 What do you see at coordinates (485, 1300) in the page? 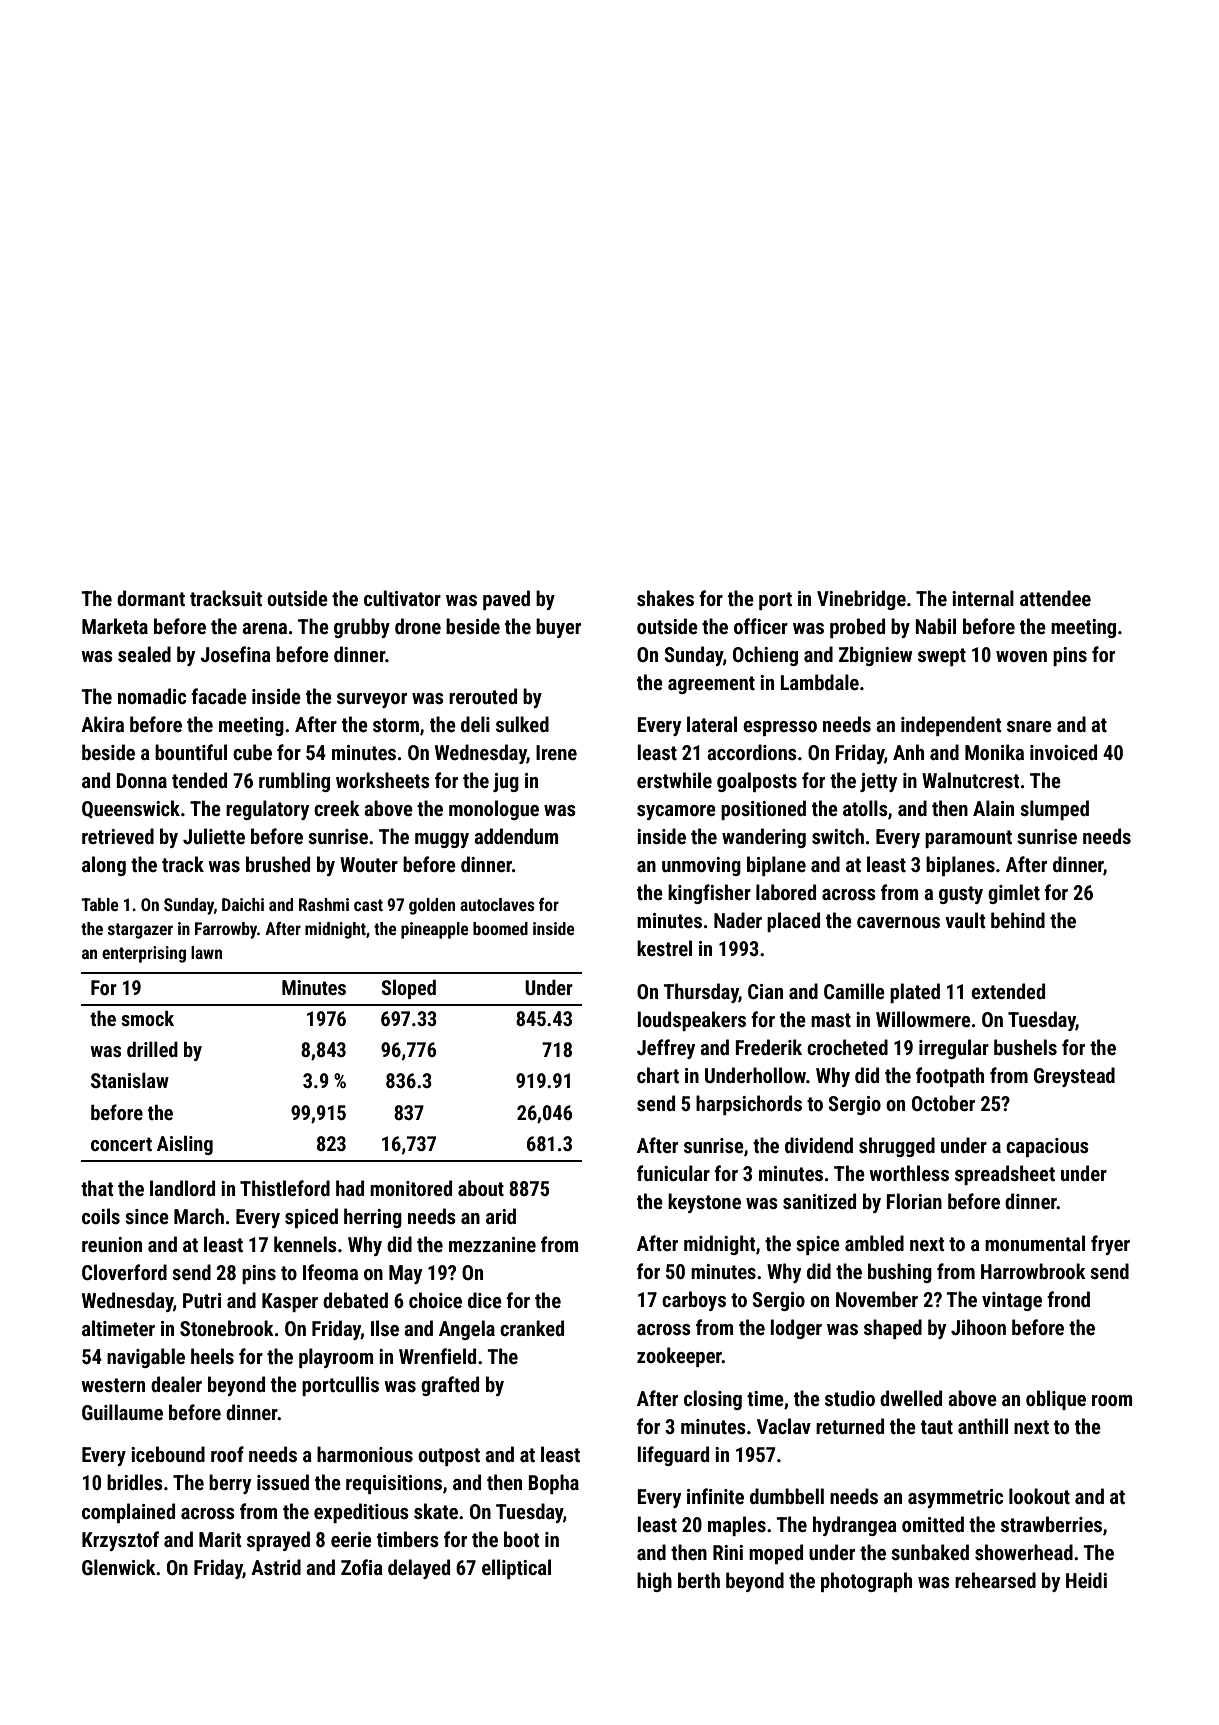
I see `dice` at bounding box center [485, 1300].
